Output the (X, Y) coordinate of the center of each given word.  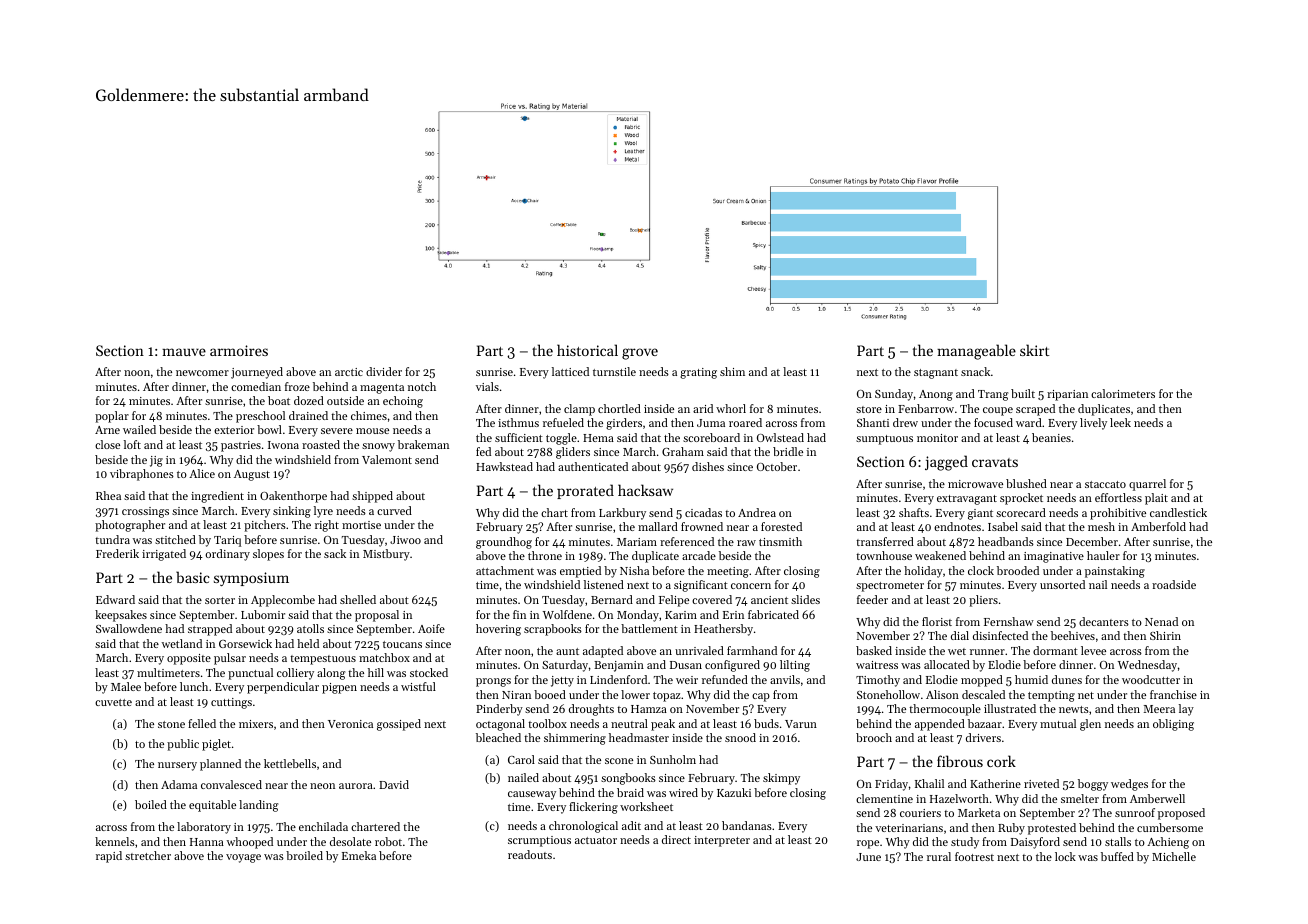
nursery (177, 766)
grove (640, 354)
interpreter (722, 841)
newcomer (202, 373)
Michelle (1174, 856)
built (1023, 393)
